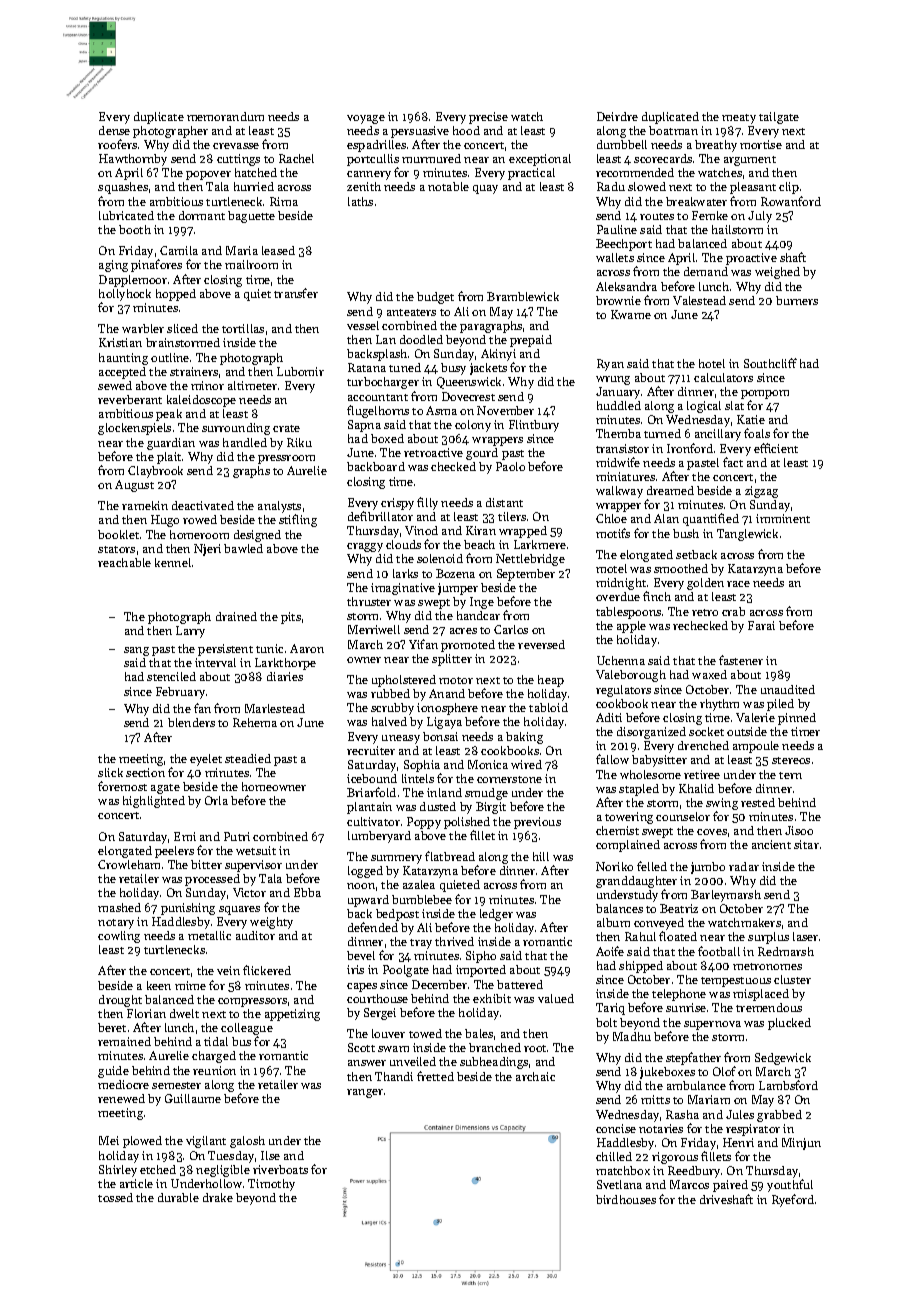 Image resolution: width=924 pixels, height=1308 pixels. I want to click on mashed, so click(119, 907).
